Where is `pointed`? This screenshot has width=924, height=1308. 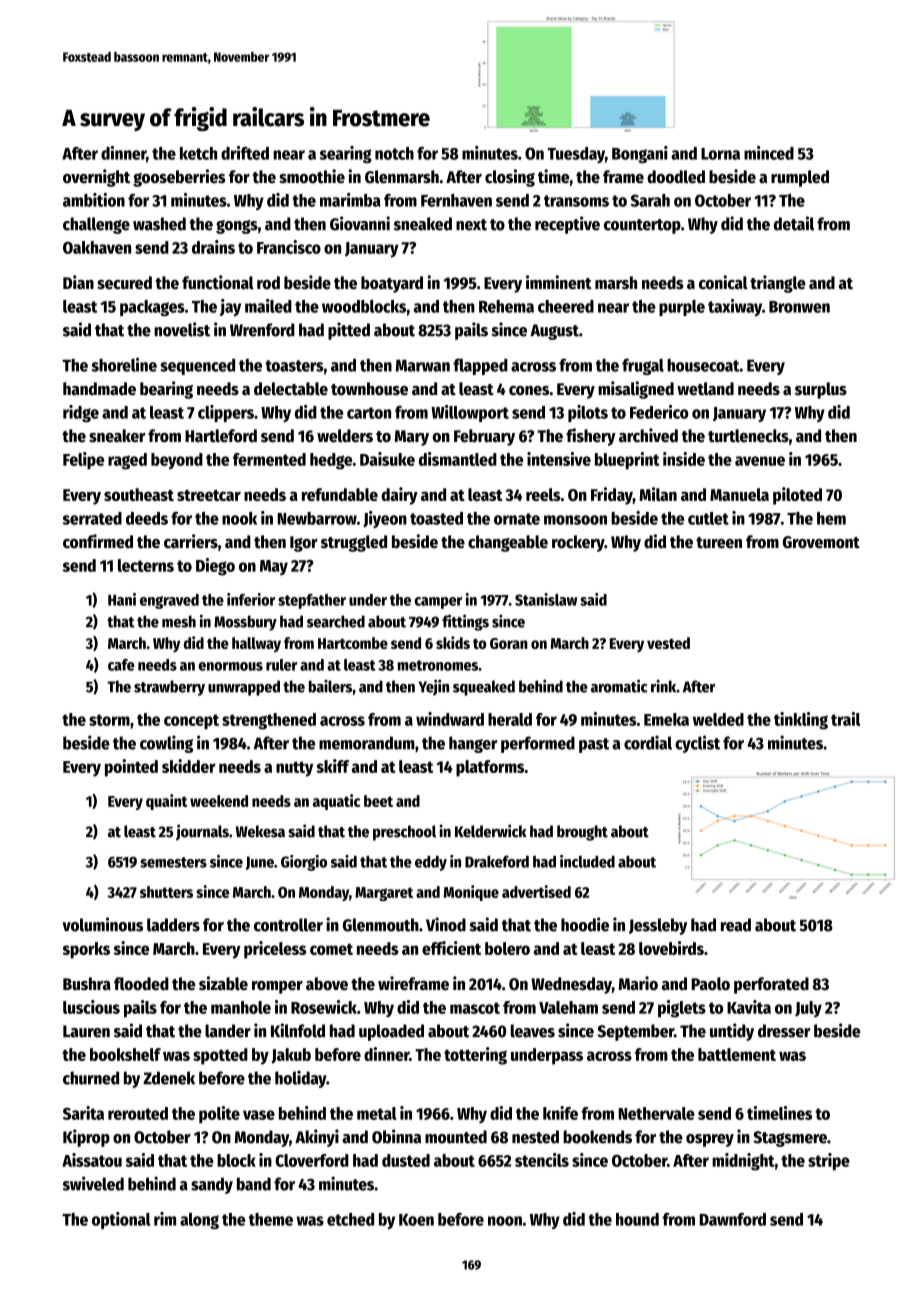 pointed is located at coordinates (131, 768).
